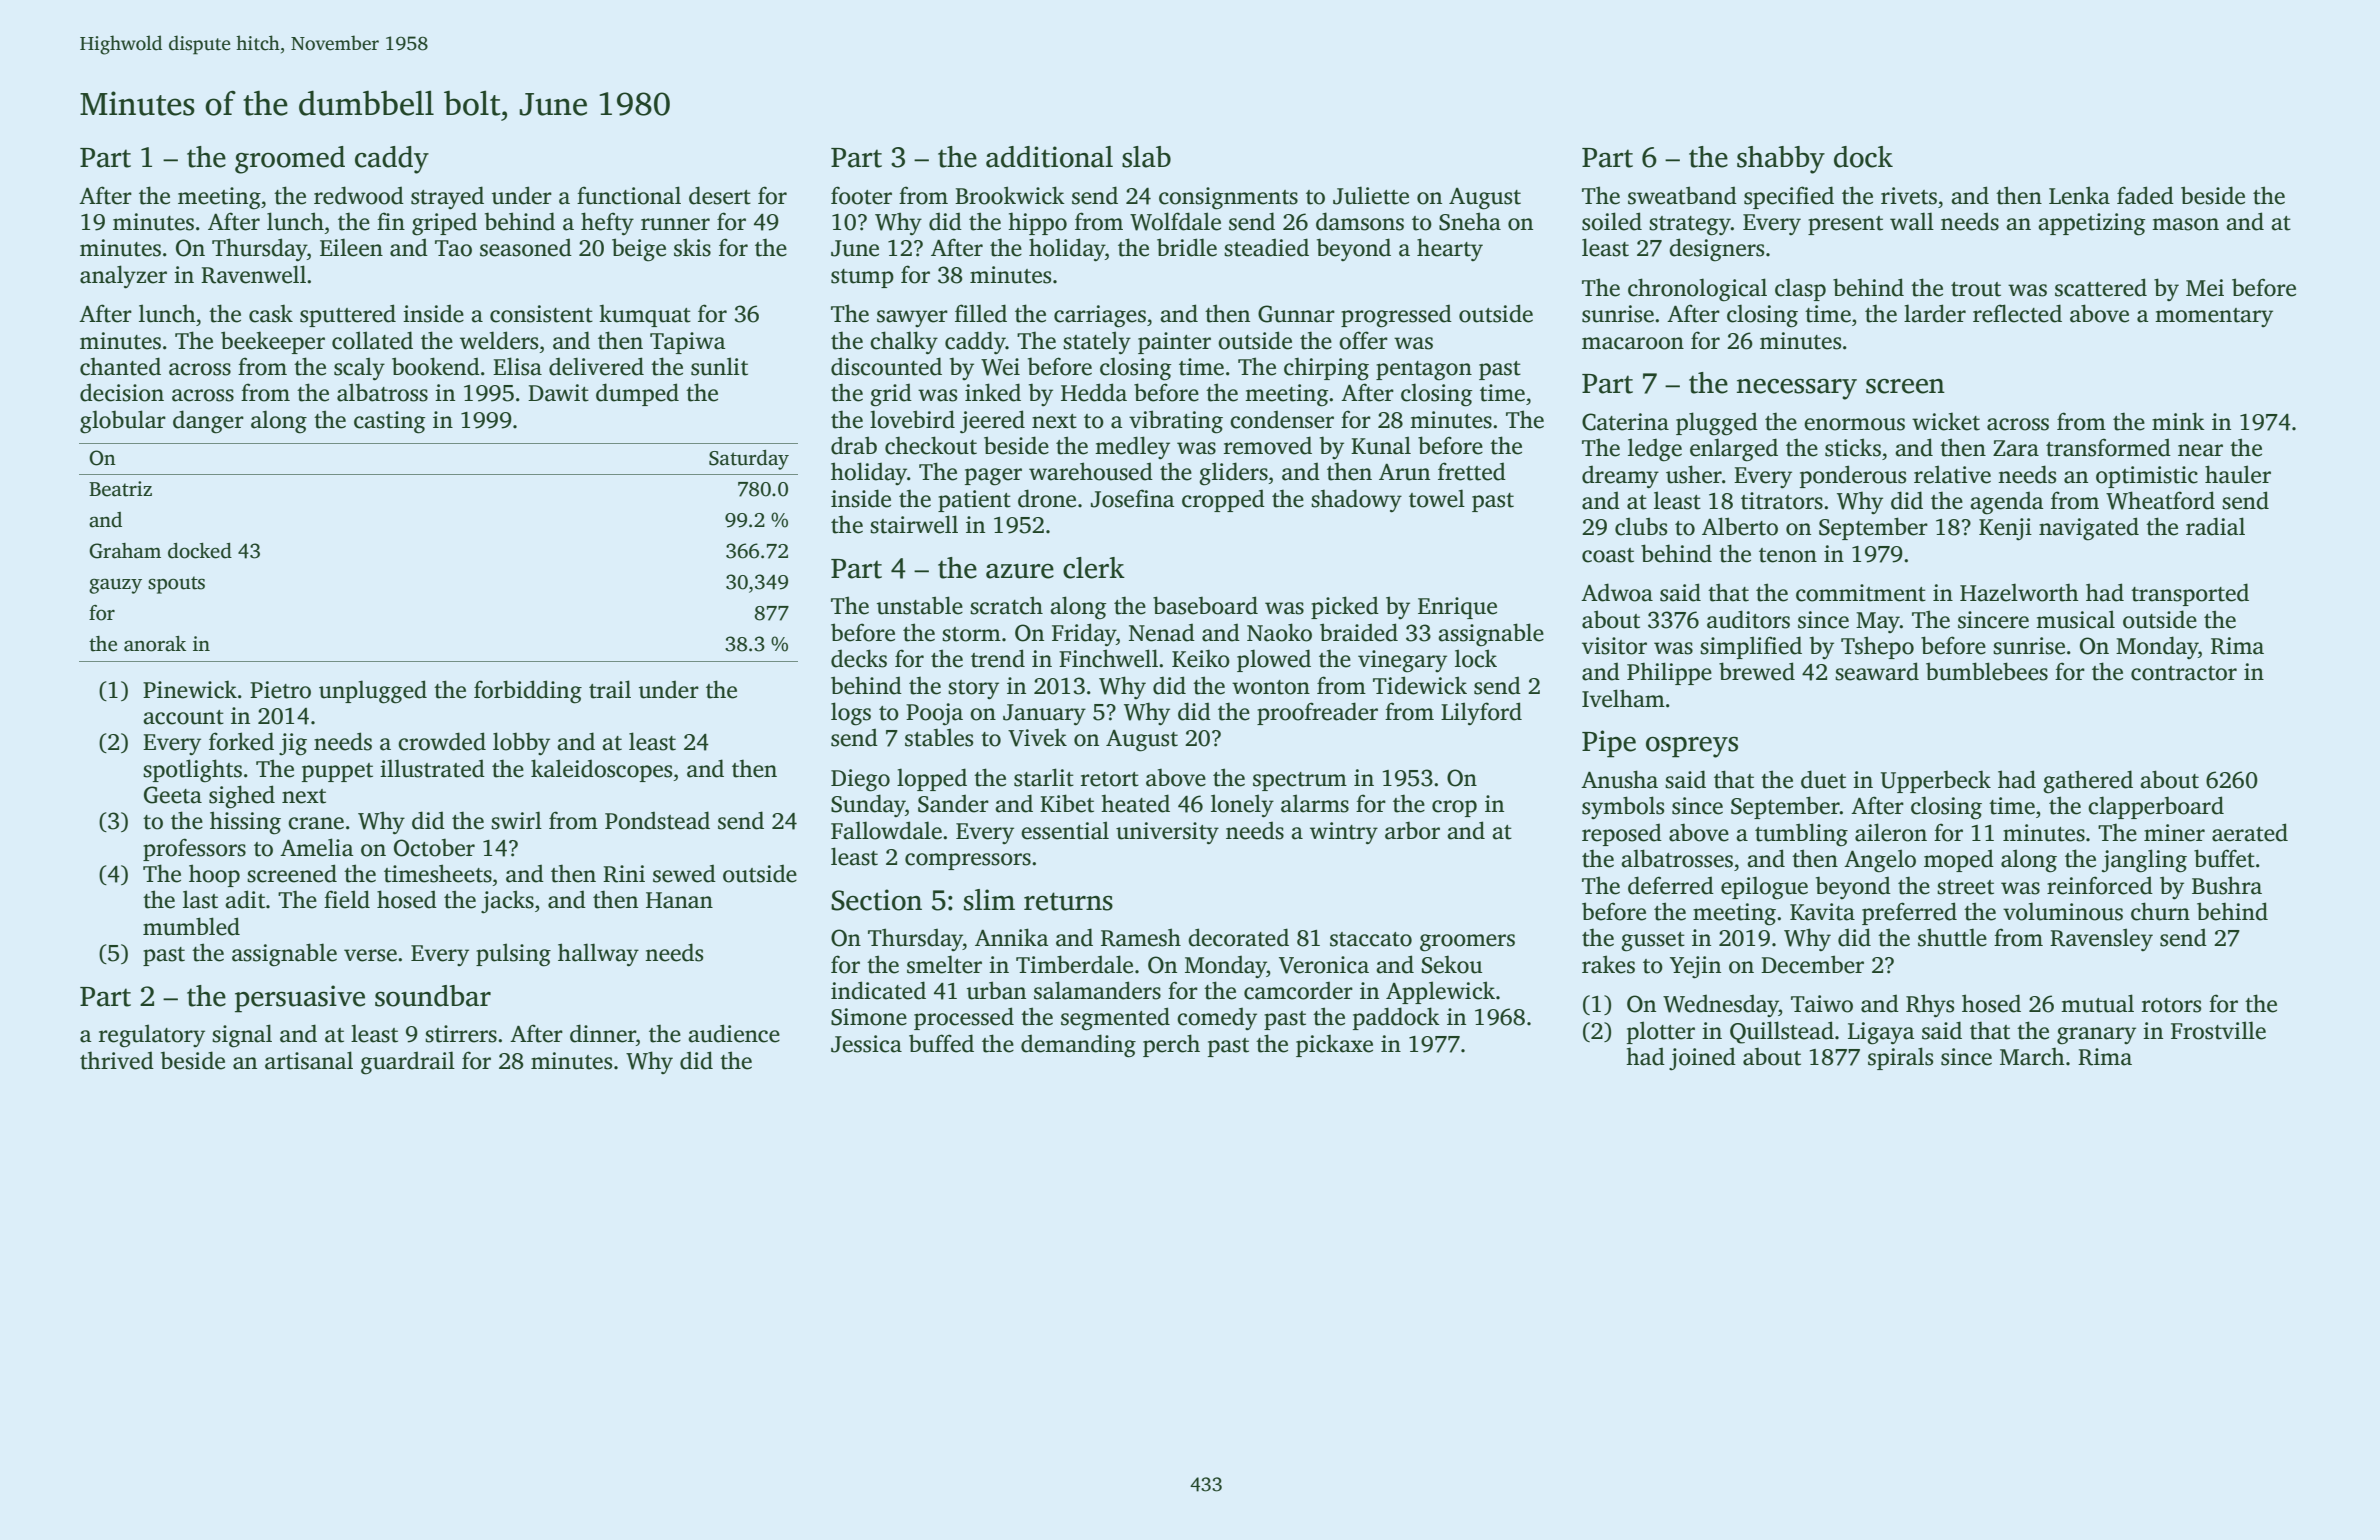 The image size is (2380, 1540). I want to click on contractor, so click(2184, 673).
